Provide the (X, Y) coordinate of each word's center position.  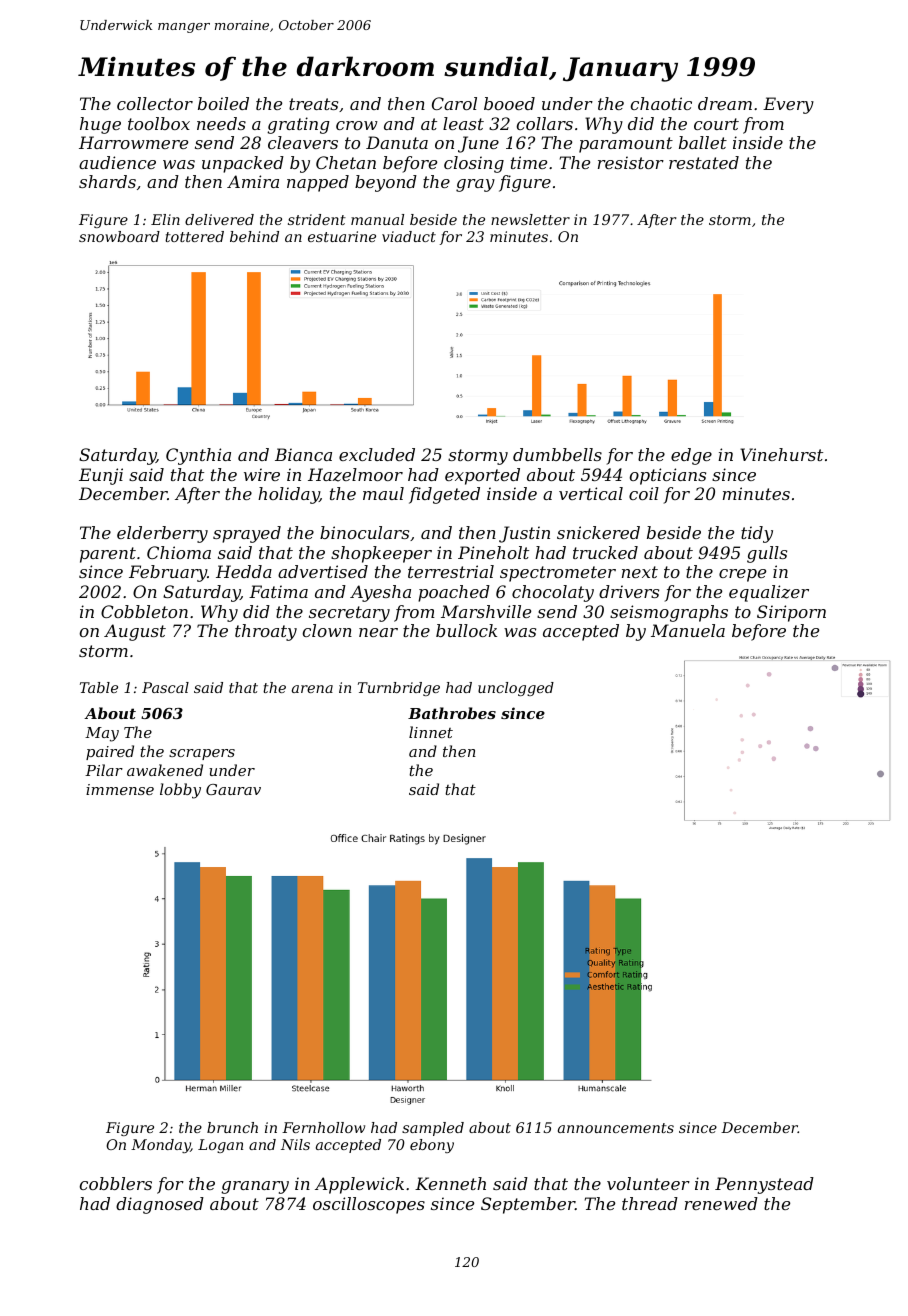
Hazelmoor (355, 475)
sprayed (247, 534)
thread (650, 1203)
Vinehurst (781, 454)
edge (691, 456)
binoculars (364, 532)
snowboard (119, 236)
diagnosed (160, 1205)
